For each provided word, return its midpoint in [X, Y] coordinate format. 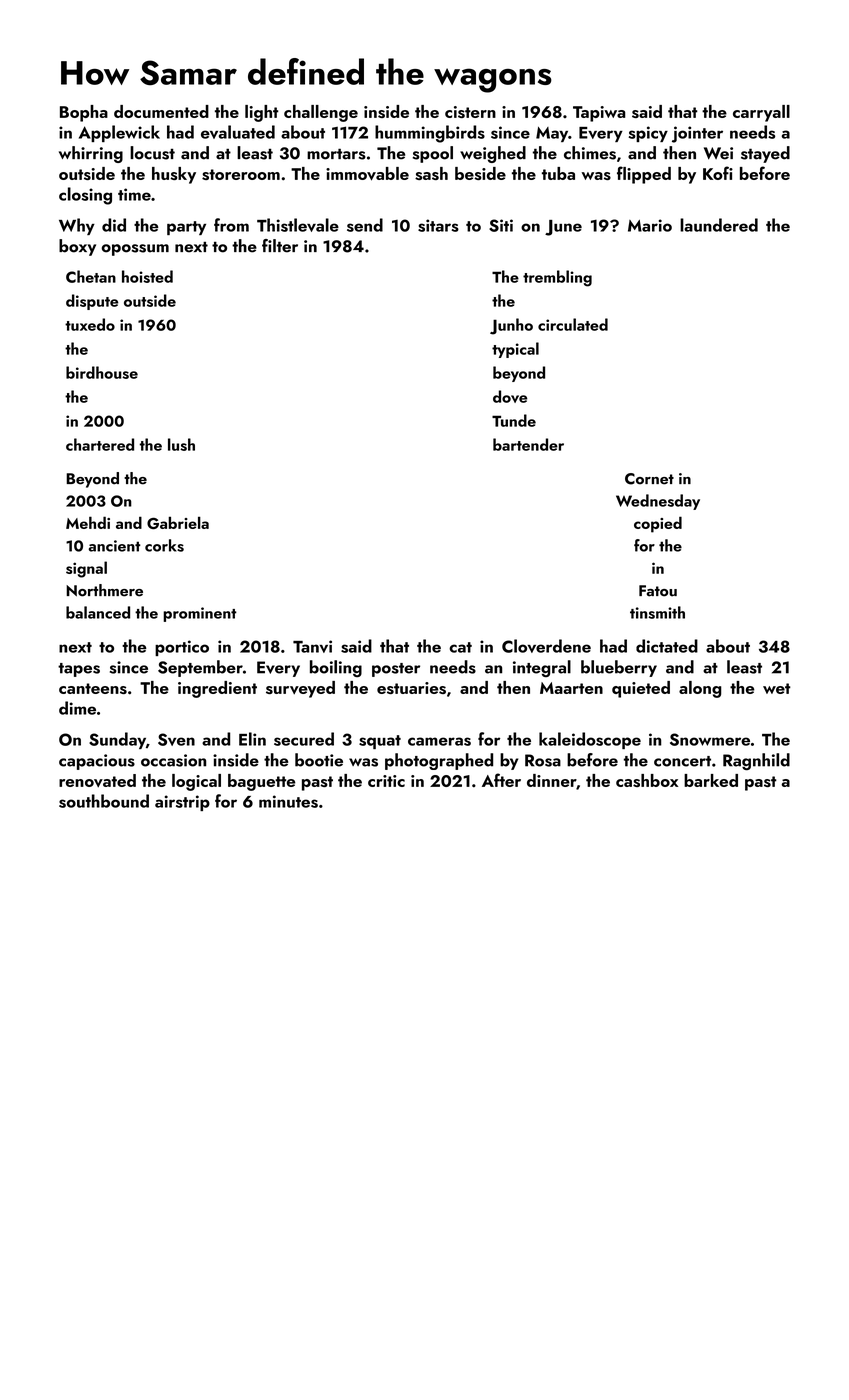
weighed [493, 154]
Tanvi [312, 646]
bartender [528, 444]
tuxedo [90, 324]
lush [181, 444]
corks [164, 545]
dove [510, 396]
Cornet [649, 479]
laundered [719, 225]
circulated [573, 324]
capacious [97, 762]
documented [161, 111]
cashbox [647, 780]
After [501, 780]
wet [777, 688]
